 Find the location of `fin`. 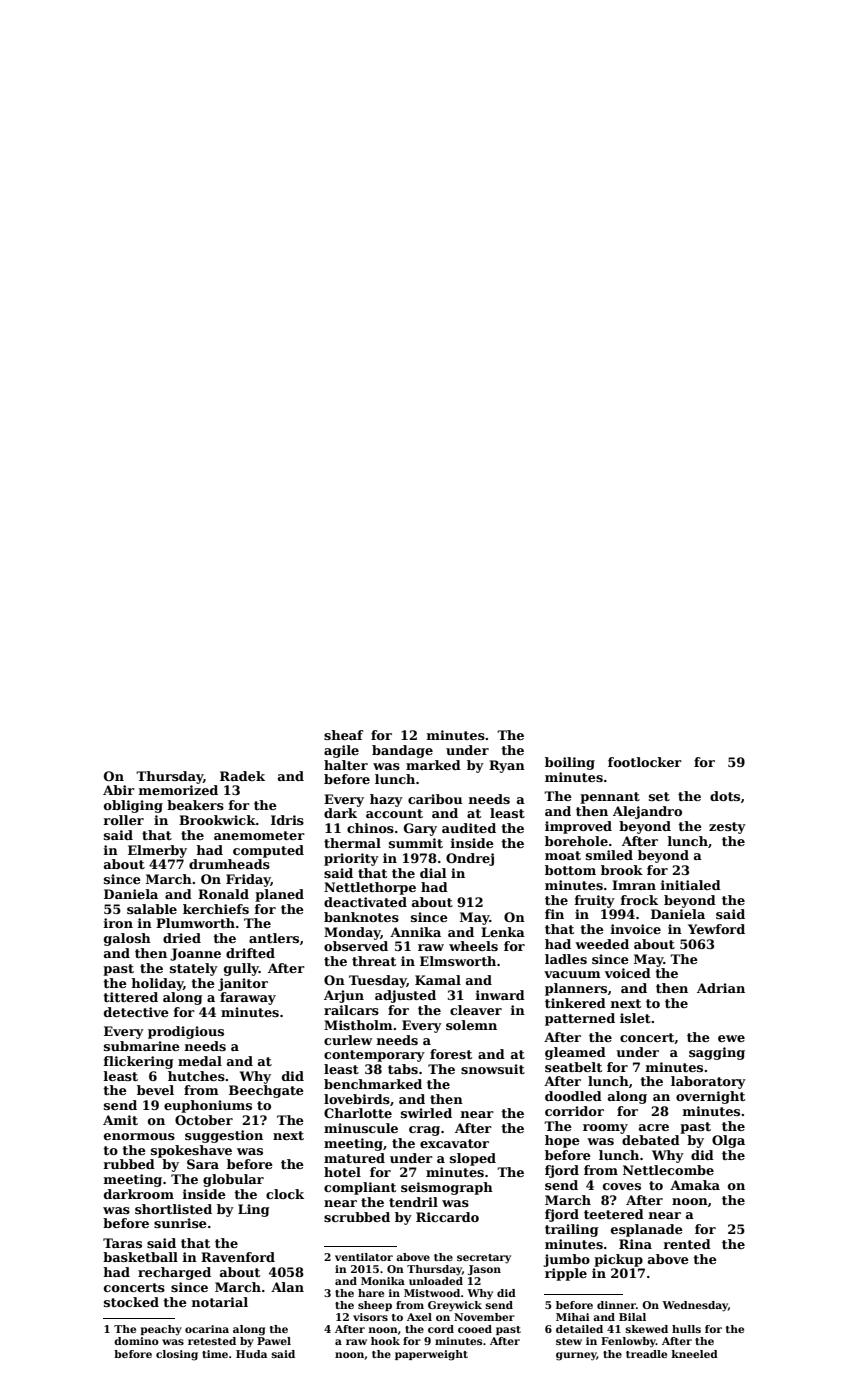

fin is located at coordinates (554, 914).
